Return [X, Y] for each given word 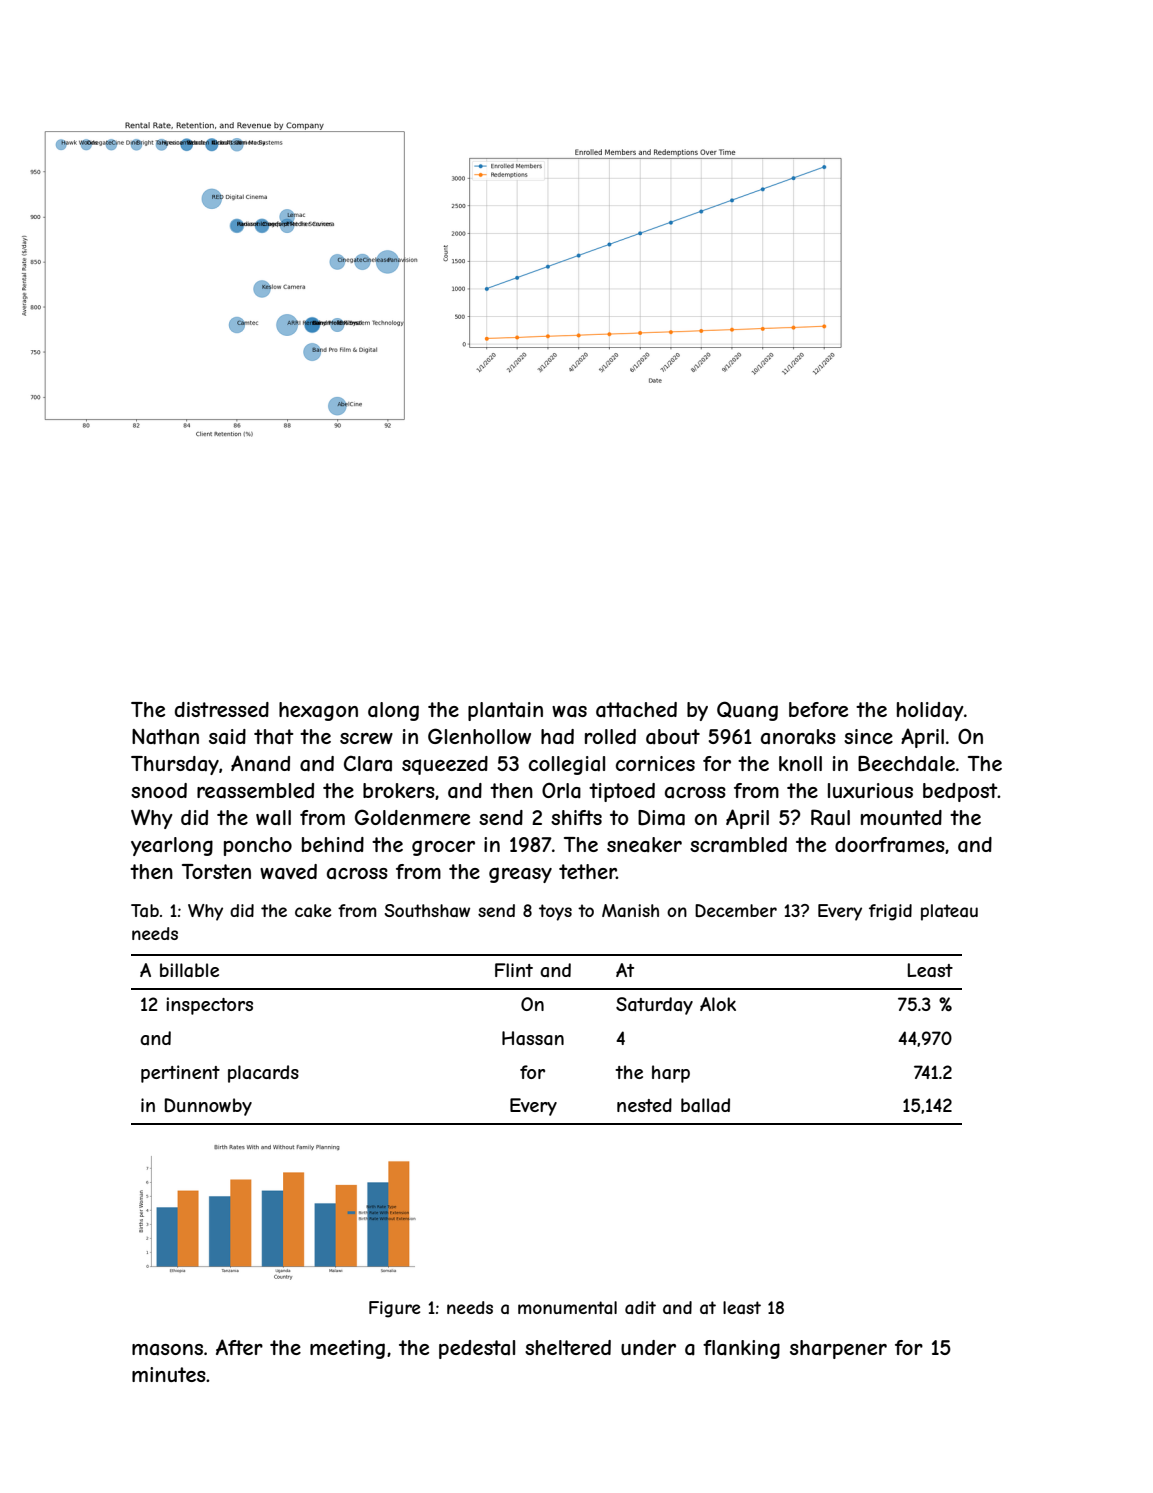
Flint [514, 970]
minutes [169, 1374]
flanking [741, 1349]
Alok [718, 1004]
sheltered [568, 1347]
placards [263, 1074]
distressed [222, 709]
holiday [930, 711]
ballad [705, 1105]
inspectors [209, 1006]
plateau [949, 912]
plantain [505, 711]
